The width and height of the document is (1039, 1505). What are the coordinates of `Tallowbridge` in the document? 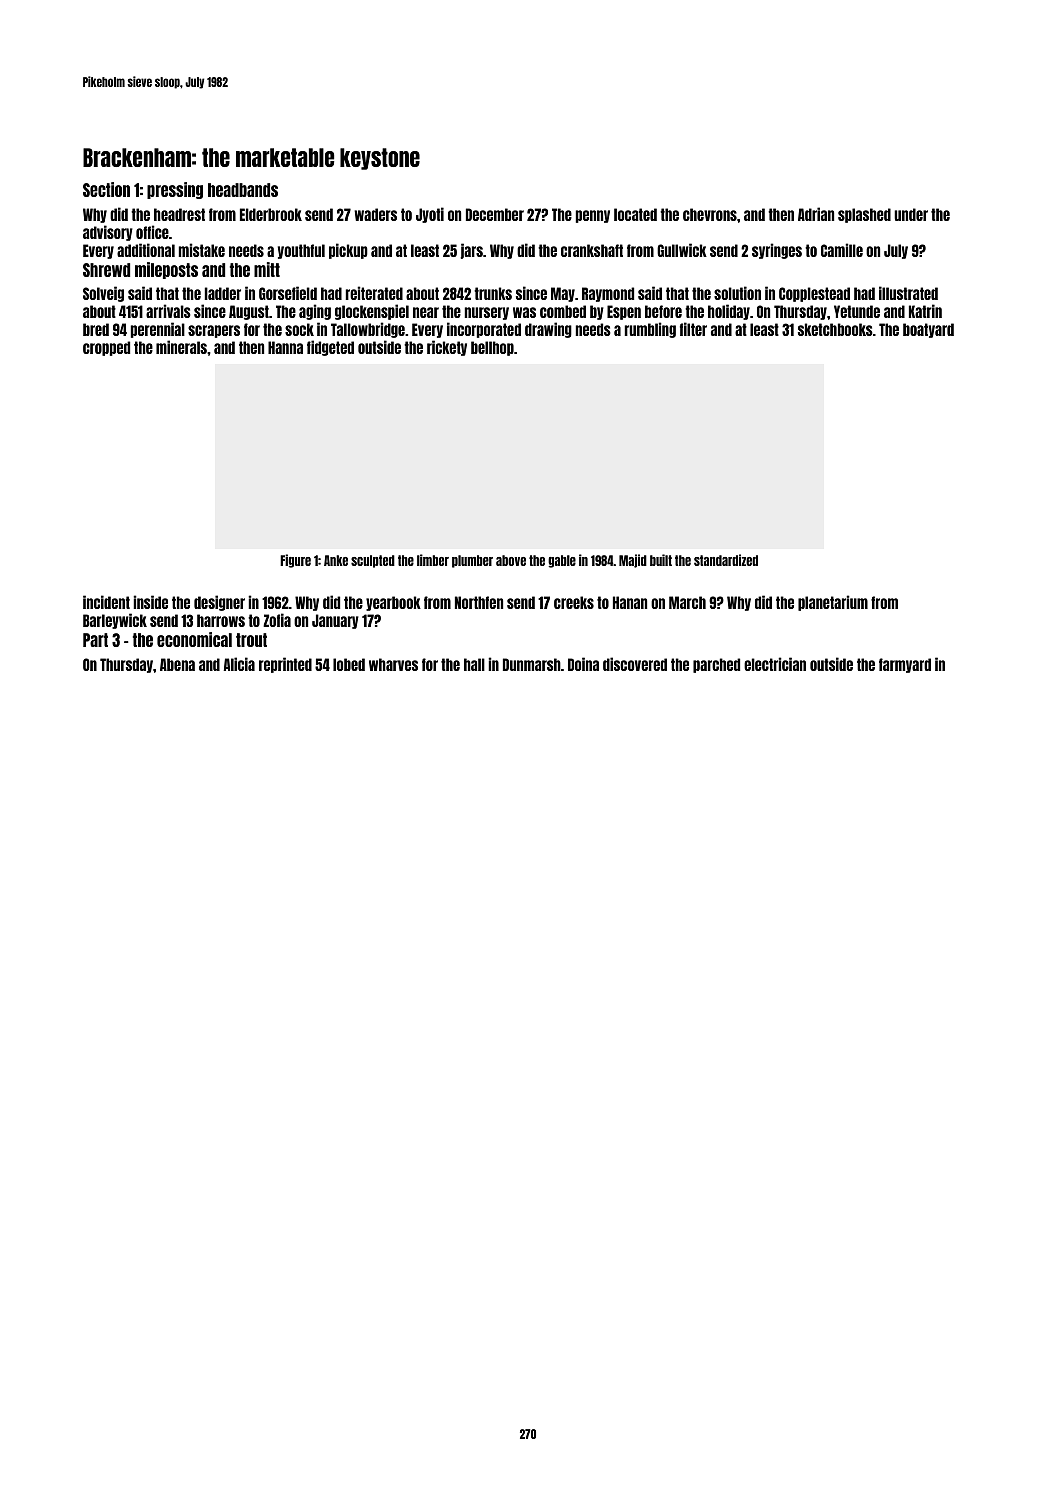 It's located at (368, 330).
